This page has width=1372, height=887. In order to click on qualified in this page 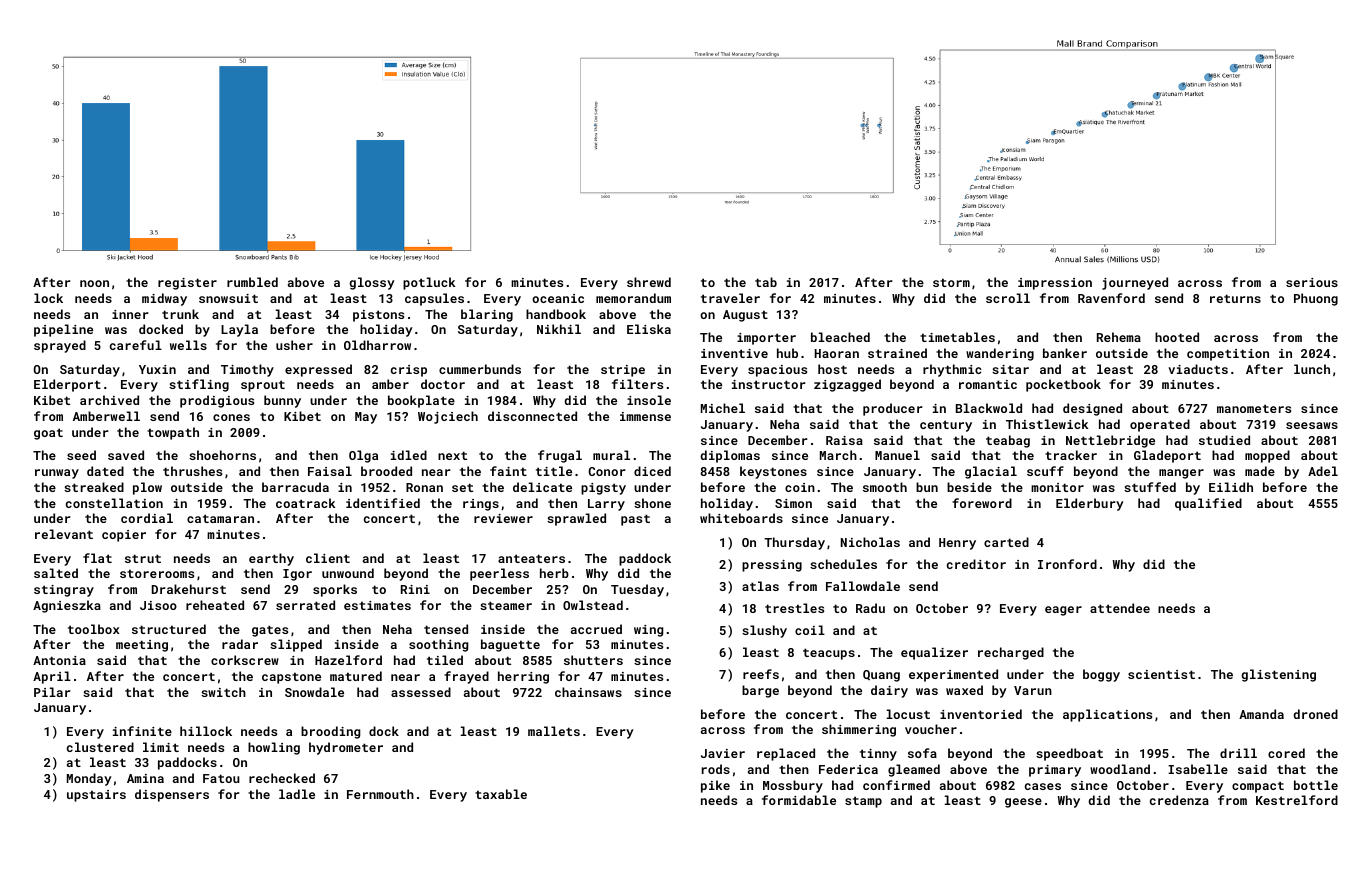, I will do `click(1208, 504)`.
